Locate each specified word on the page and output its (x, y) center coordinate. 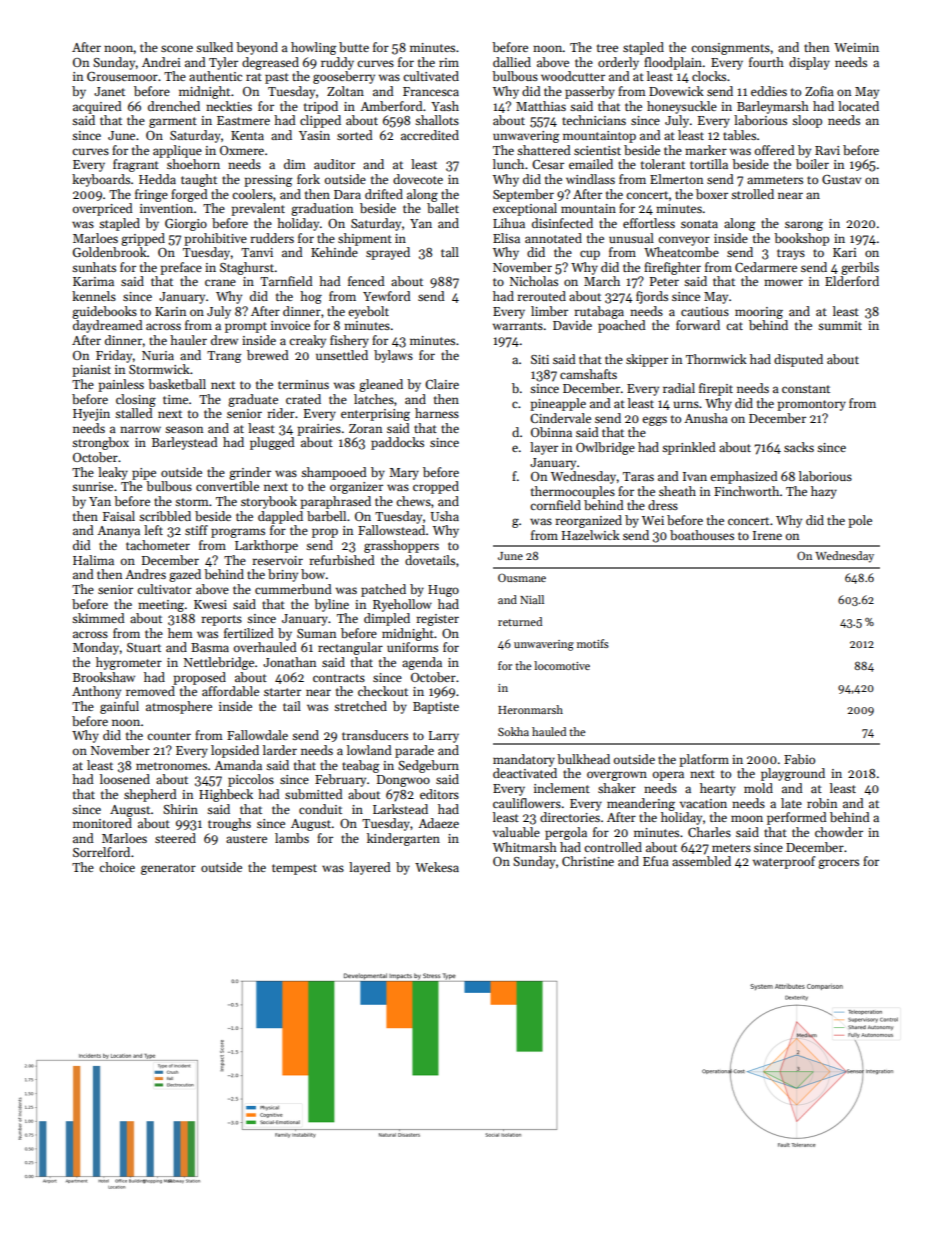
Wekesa (437, 867)
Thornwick (716, 359)
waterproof (784, 862)
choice (117, 867)
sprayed (388, 253)
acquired (97, 107)
